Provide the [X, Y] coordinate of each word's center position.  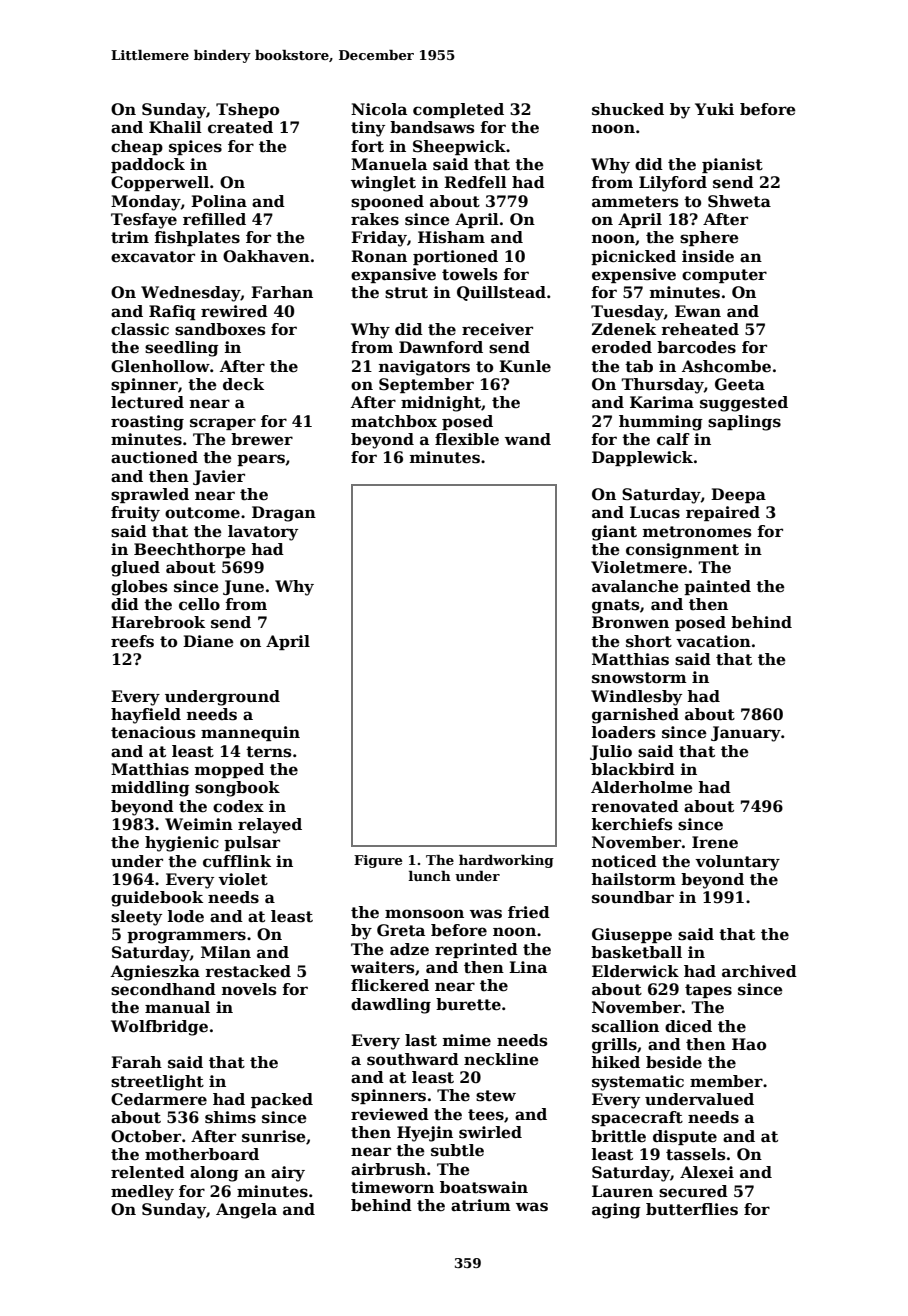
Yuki [714, 109]
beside [674, 1062]
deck [243, 384]
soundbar [633, 897]
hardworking [506, 861]
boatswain [484, 1187]
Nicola [379, 109]
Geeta [740, 384]
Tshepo [247, 110]
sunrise [274, 1136]
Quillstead [501, 293]
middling [150, 789]
